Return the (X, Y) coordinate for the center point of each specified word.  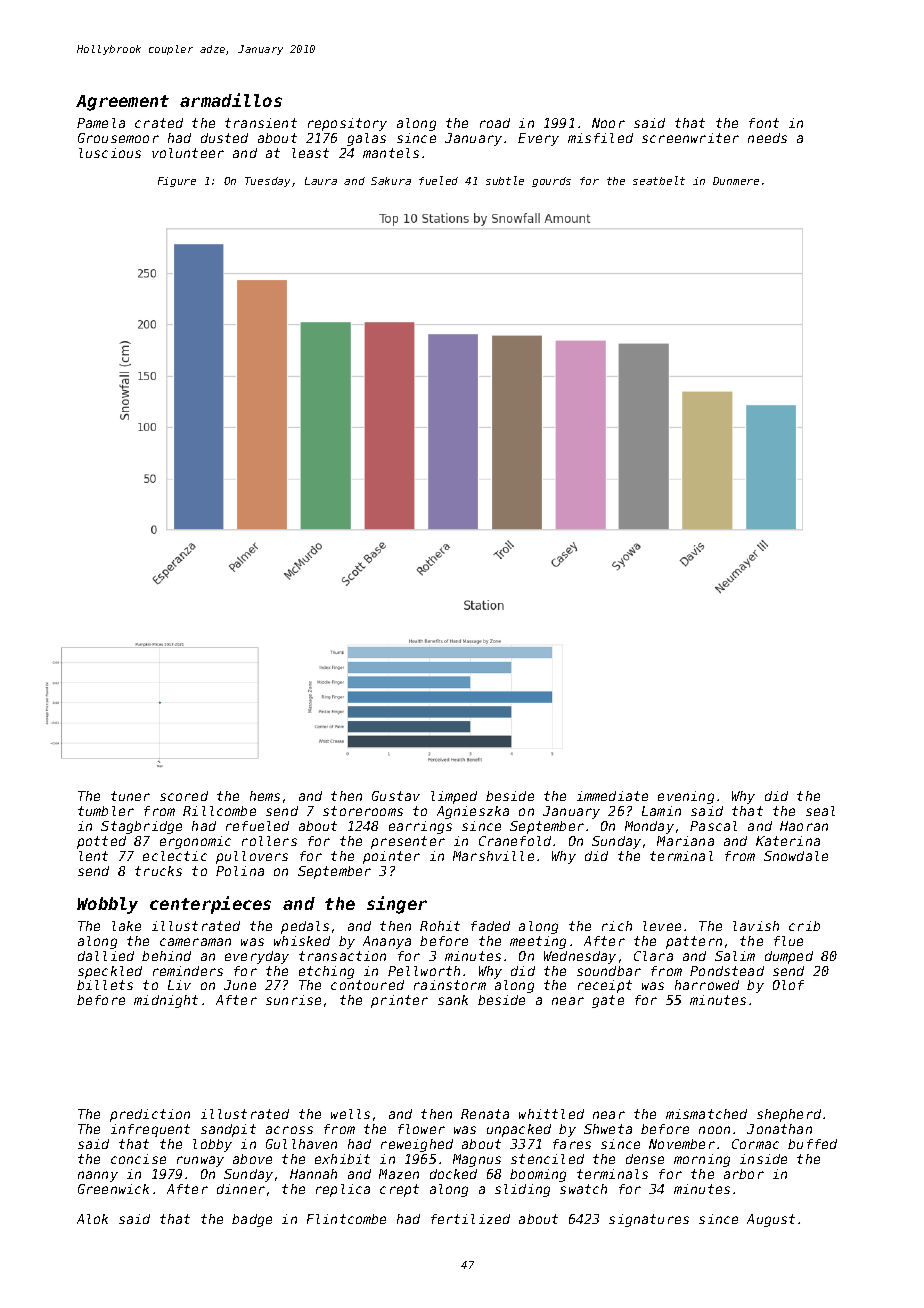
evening (686, 797)
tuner (130, 796)
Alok (92, 1219)
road (495, 123)
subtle (505, 180)
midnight (166, 1001)
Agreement (122, 103)
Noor (608, 123)
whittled (551, 1114)
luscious (110, 153)
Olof (788, 985)
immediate (612, 796)
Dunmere (736, 181)
